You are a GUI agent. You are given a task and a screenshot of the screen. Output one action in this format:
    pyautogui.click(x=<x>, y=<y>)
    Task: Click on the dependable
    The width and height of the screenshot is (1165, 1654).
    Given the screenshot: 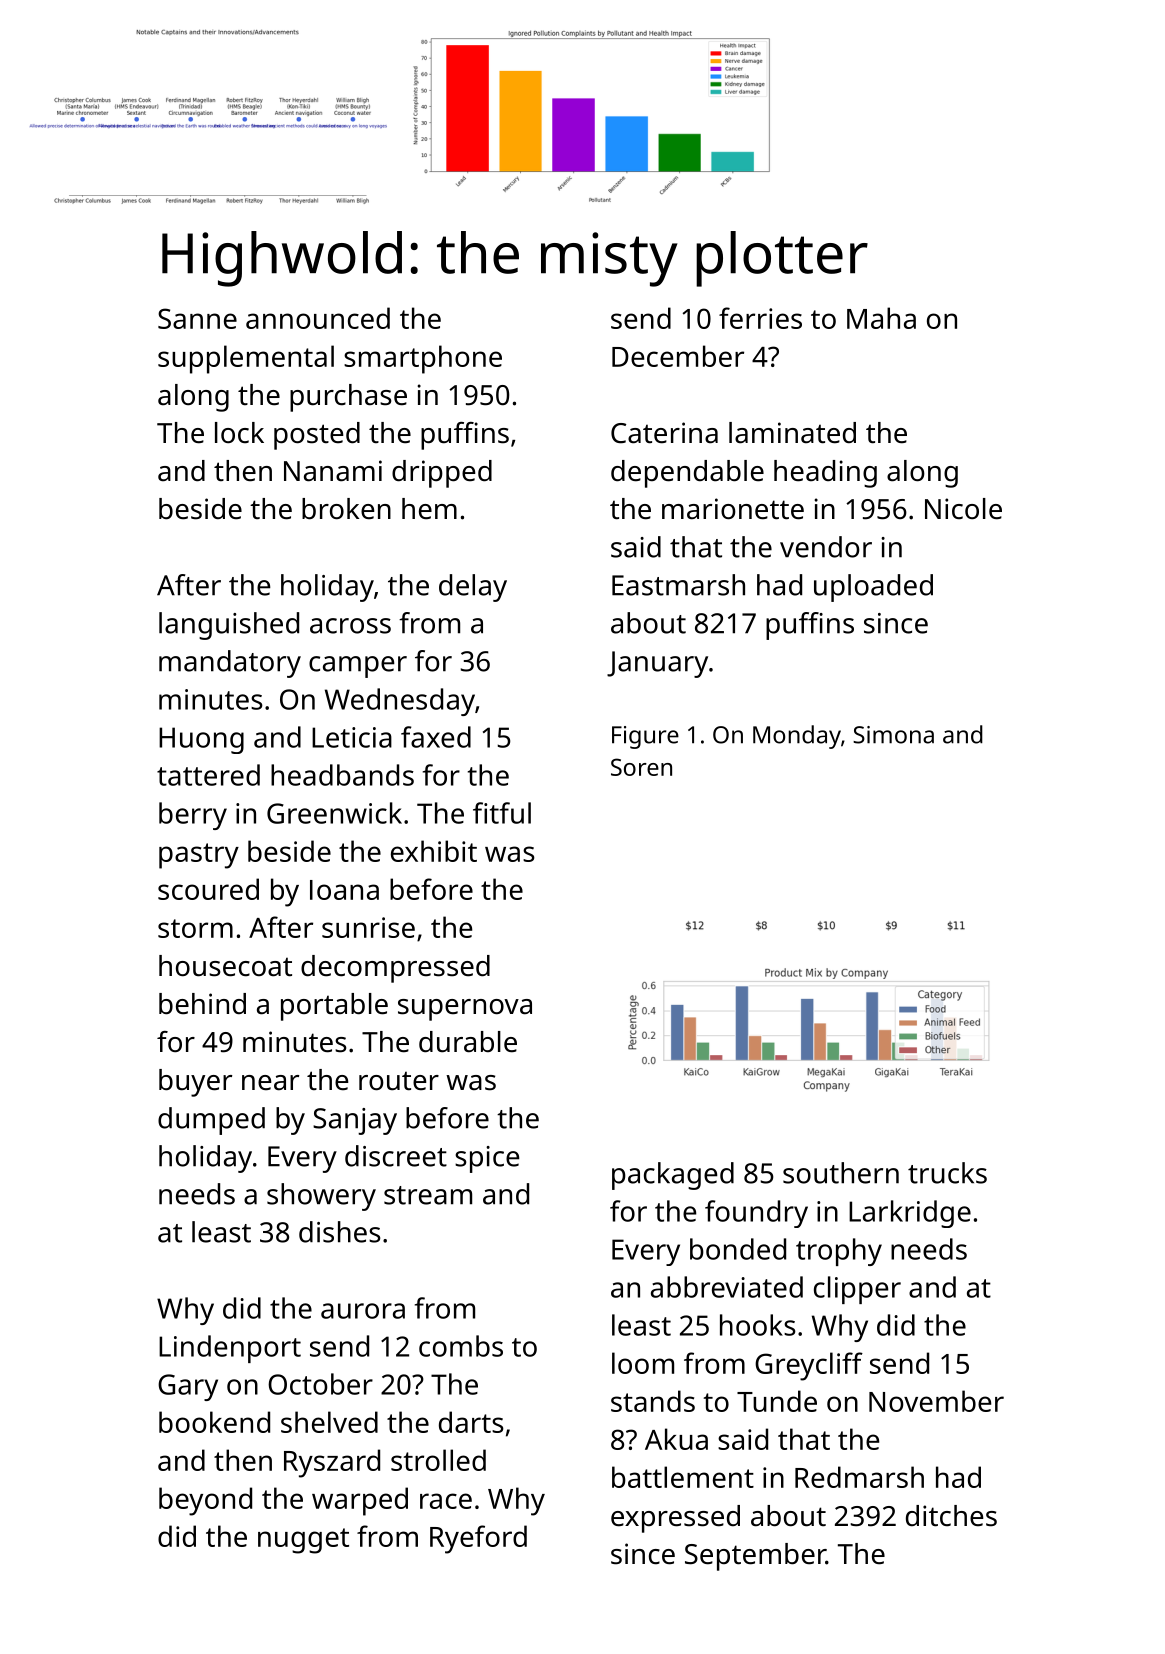 What is the action you would take?
    pyautogui.click(x=687, y=474)
